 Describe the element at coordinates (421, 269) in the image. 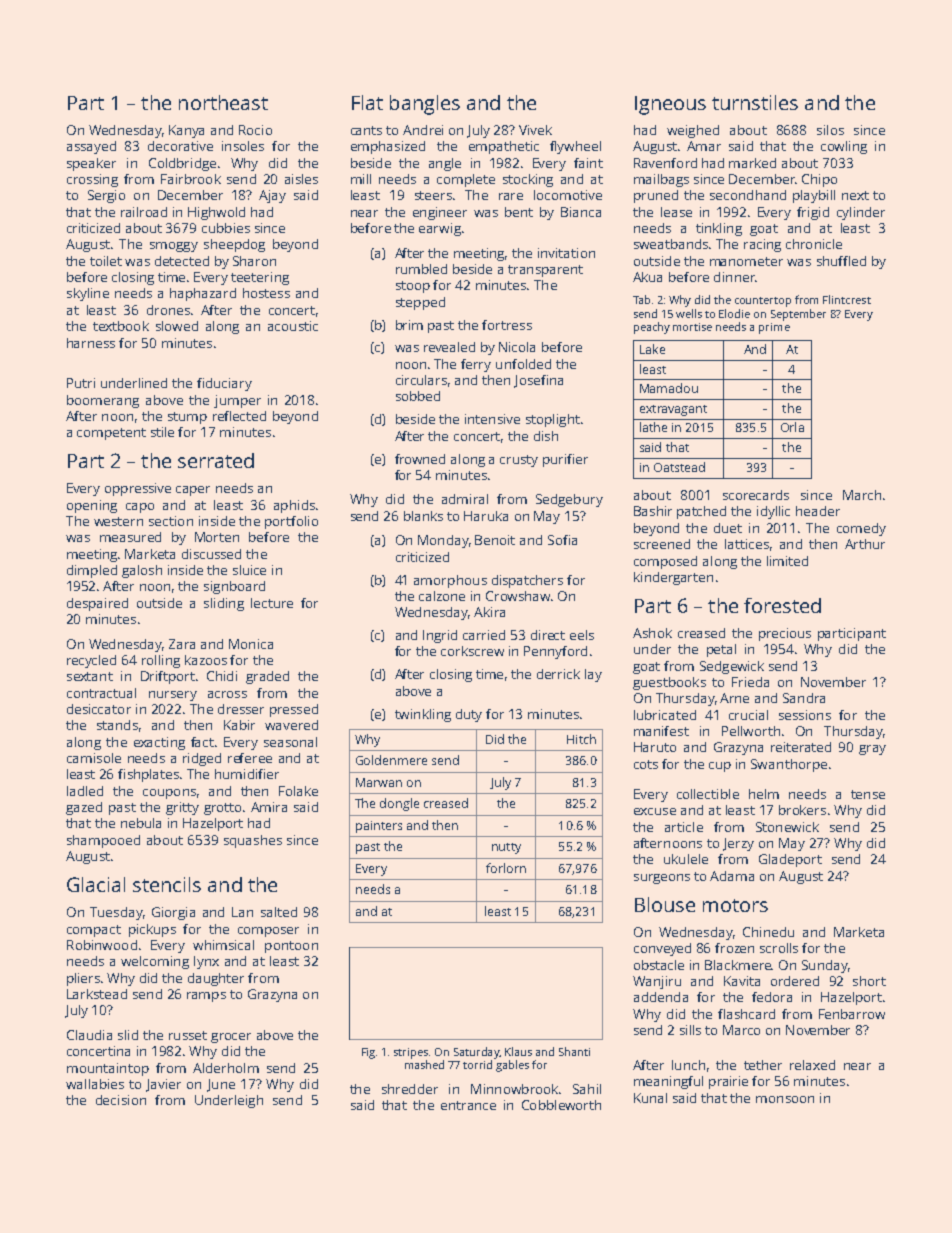

I see `rumbled` at that location.
